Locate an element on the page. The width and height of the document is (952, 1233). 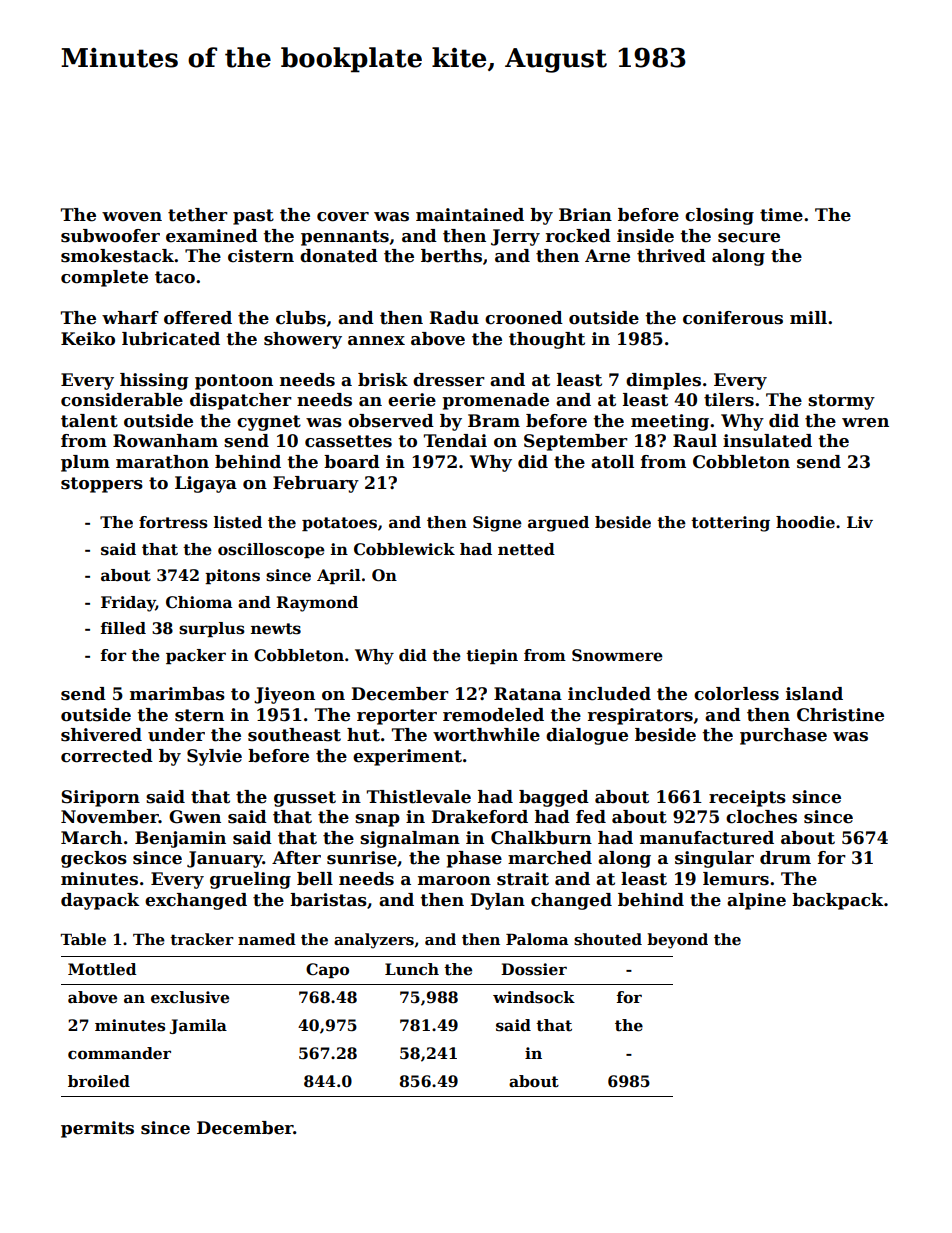
mill is located at coordinates (808, 317).
